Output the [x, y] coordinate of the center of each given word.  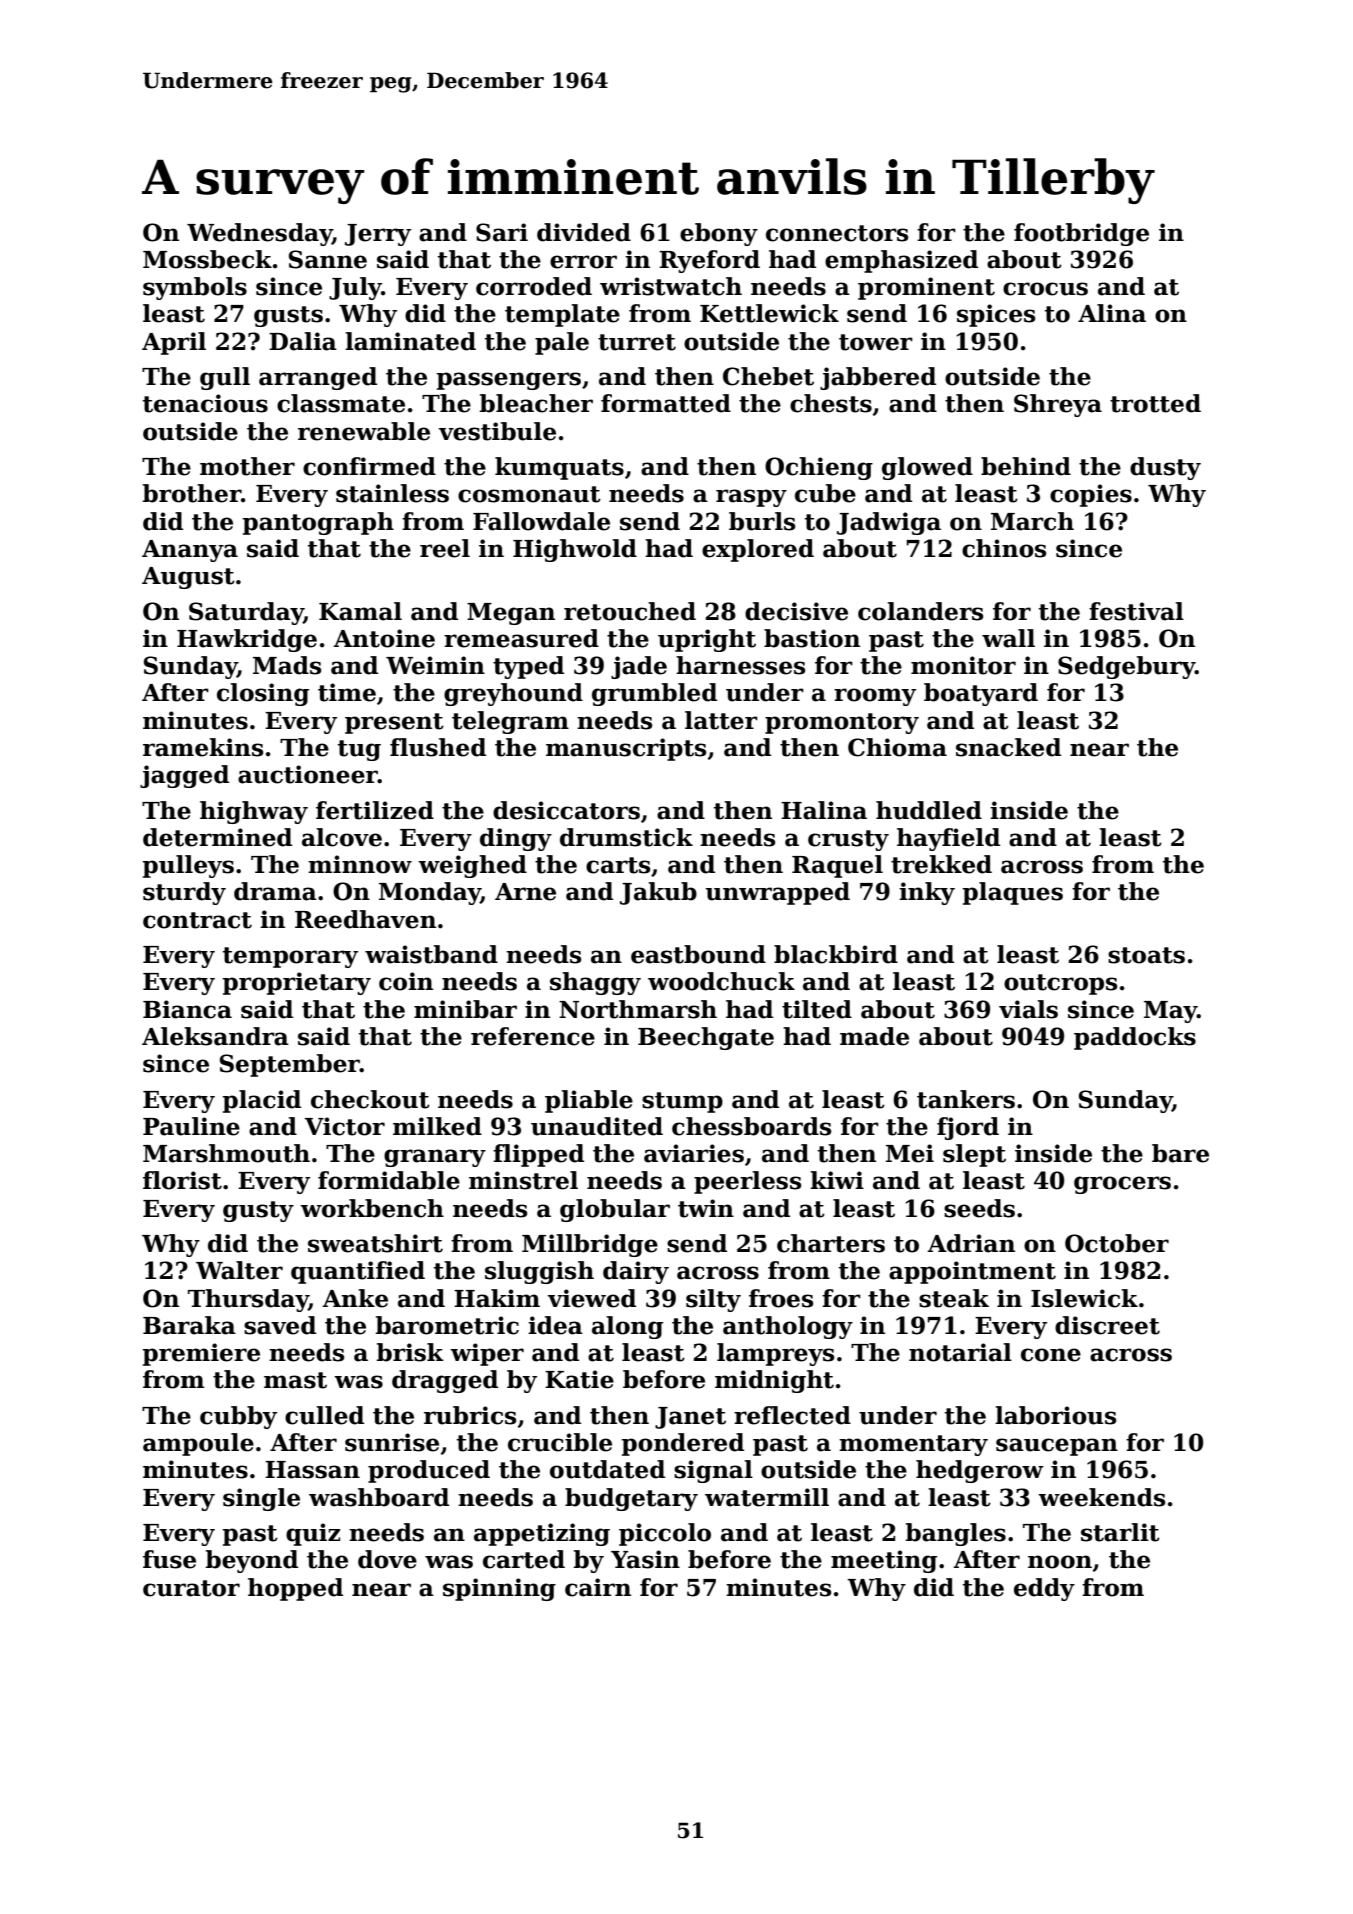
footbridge [1081, 234]
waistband [431, 954]
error [583, 262]
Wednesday [259, 234]
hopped [295, 1589]
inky [927, 893]
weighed [472, 866]
